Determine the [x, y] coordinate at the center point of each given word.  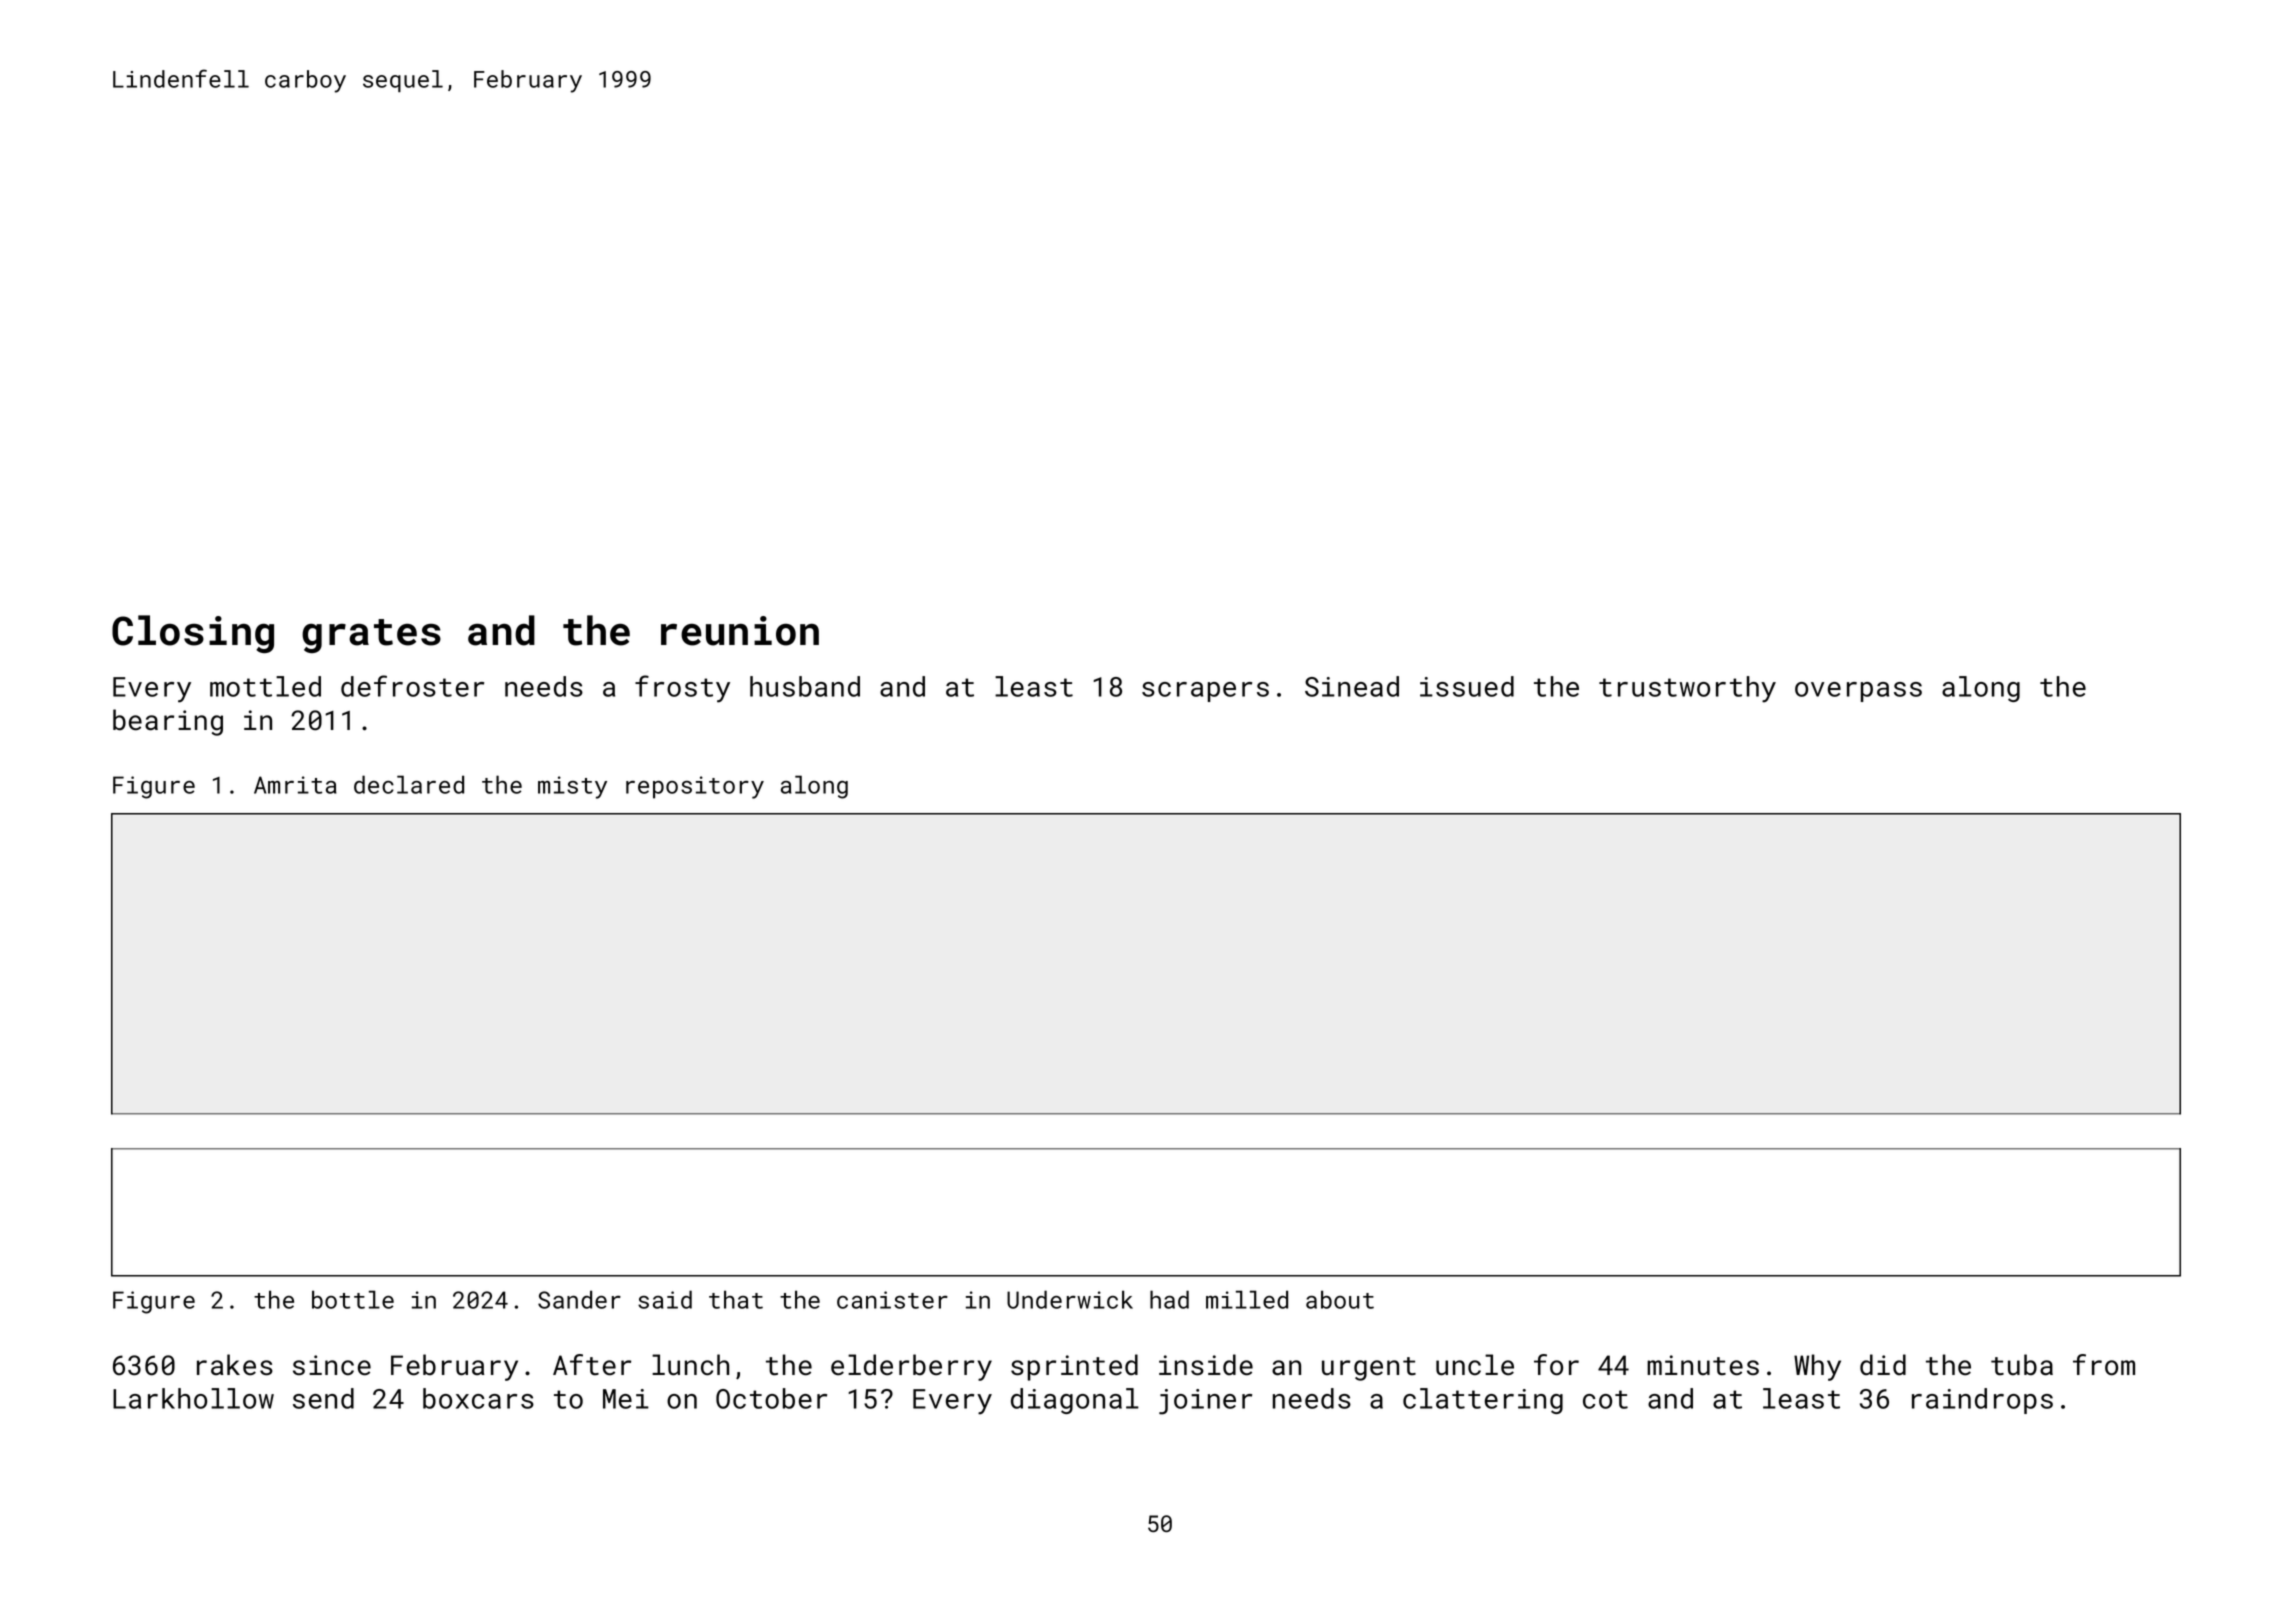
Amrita [295, 785]
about [1340, 1299]
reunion [740, 631]
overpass [1858, 692]
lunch [690, 1365]
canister [892, 1300]
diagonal [1075, 1401]
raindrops [1982, 1401]
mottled [265, 686]
